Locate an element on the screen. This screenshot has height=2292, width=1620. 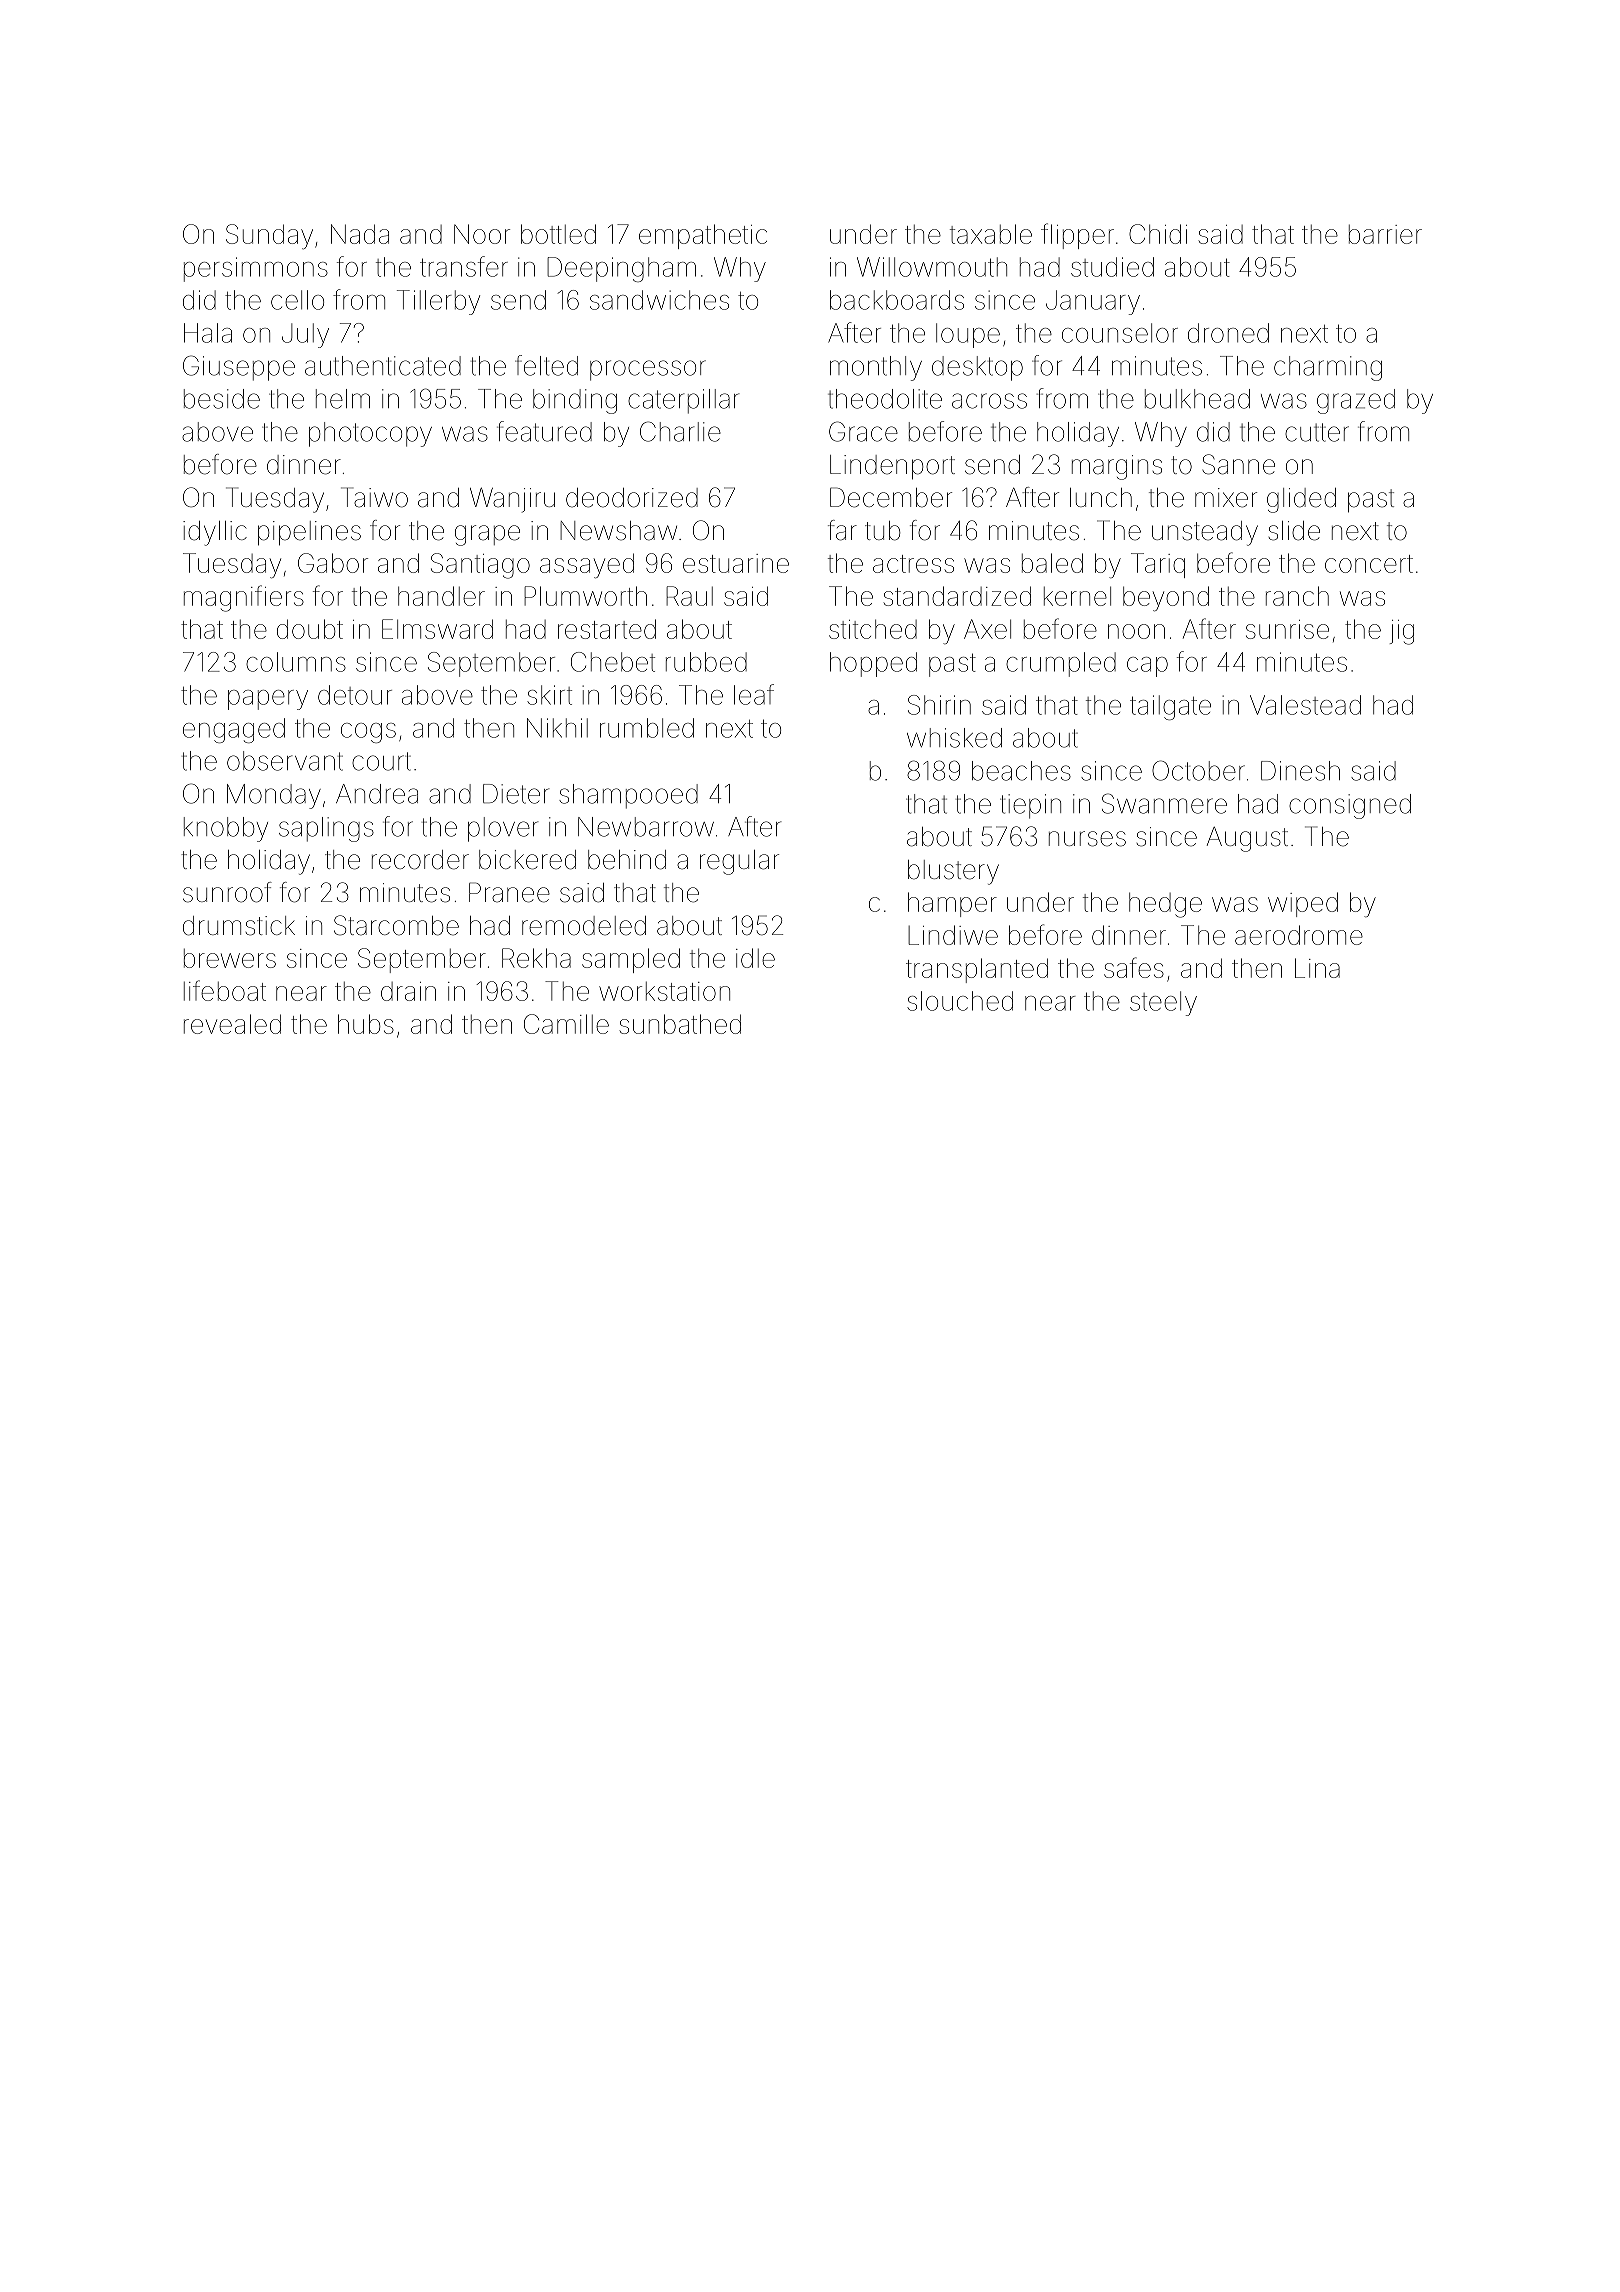
charming is located at coordinates (1328, 368).
